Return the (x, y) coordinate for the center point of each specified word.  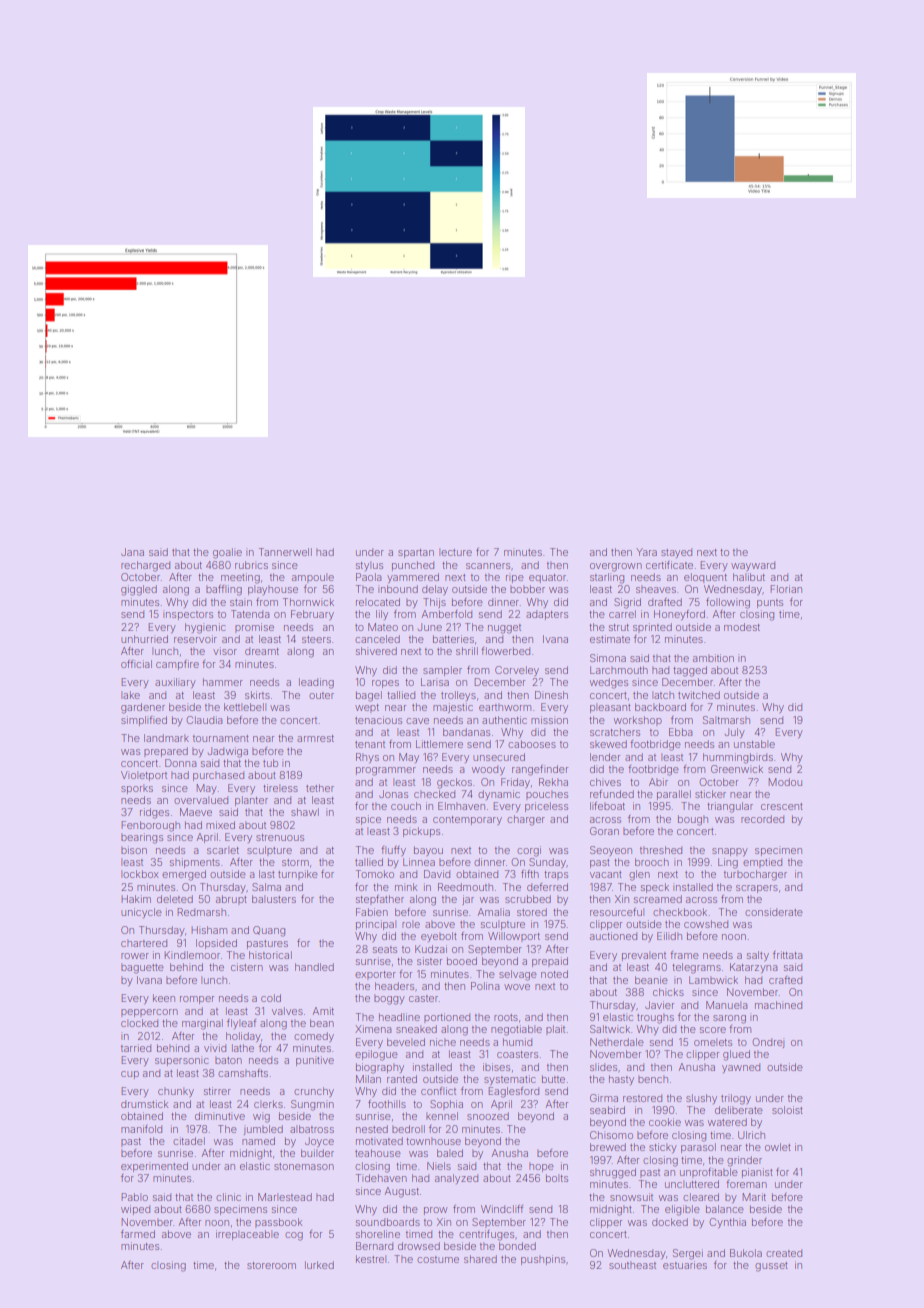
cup (130, 1075)
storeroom (271, 1265)
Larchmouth (619, 670)
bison (134, 850)
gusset (771, 1267)
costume (438, 1259)
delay (435, 590)
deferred (547, 887)
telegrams (696, 968)
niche (443, 1042)
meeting (240, 578)
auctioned (613, 936)
